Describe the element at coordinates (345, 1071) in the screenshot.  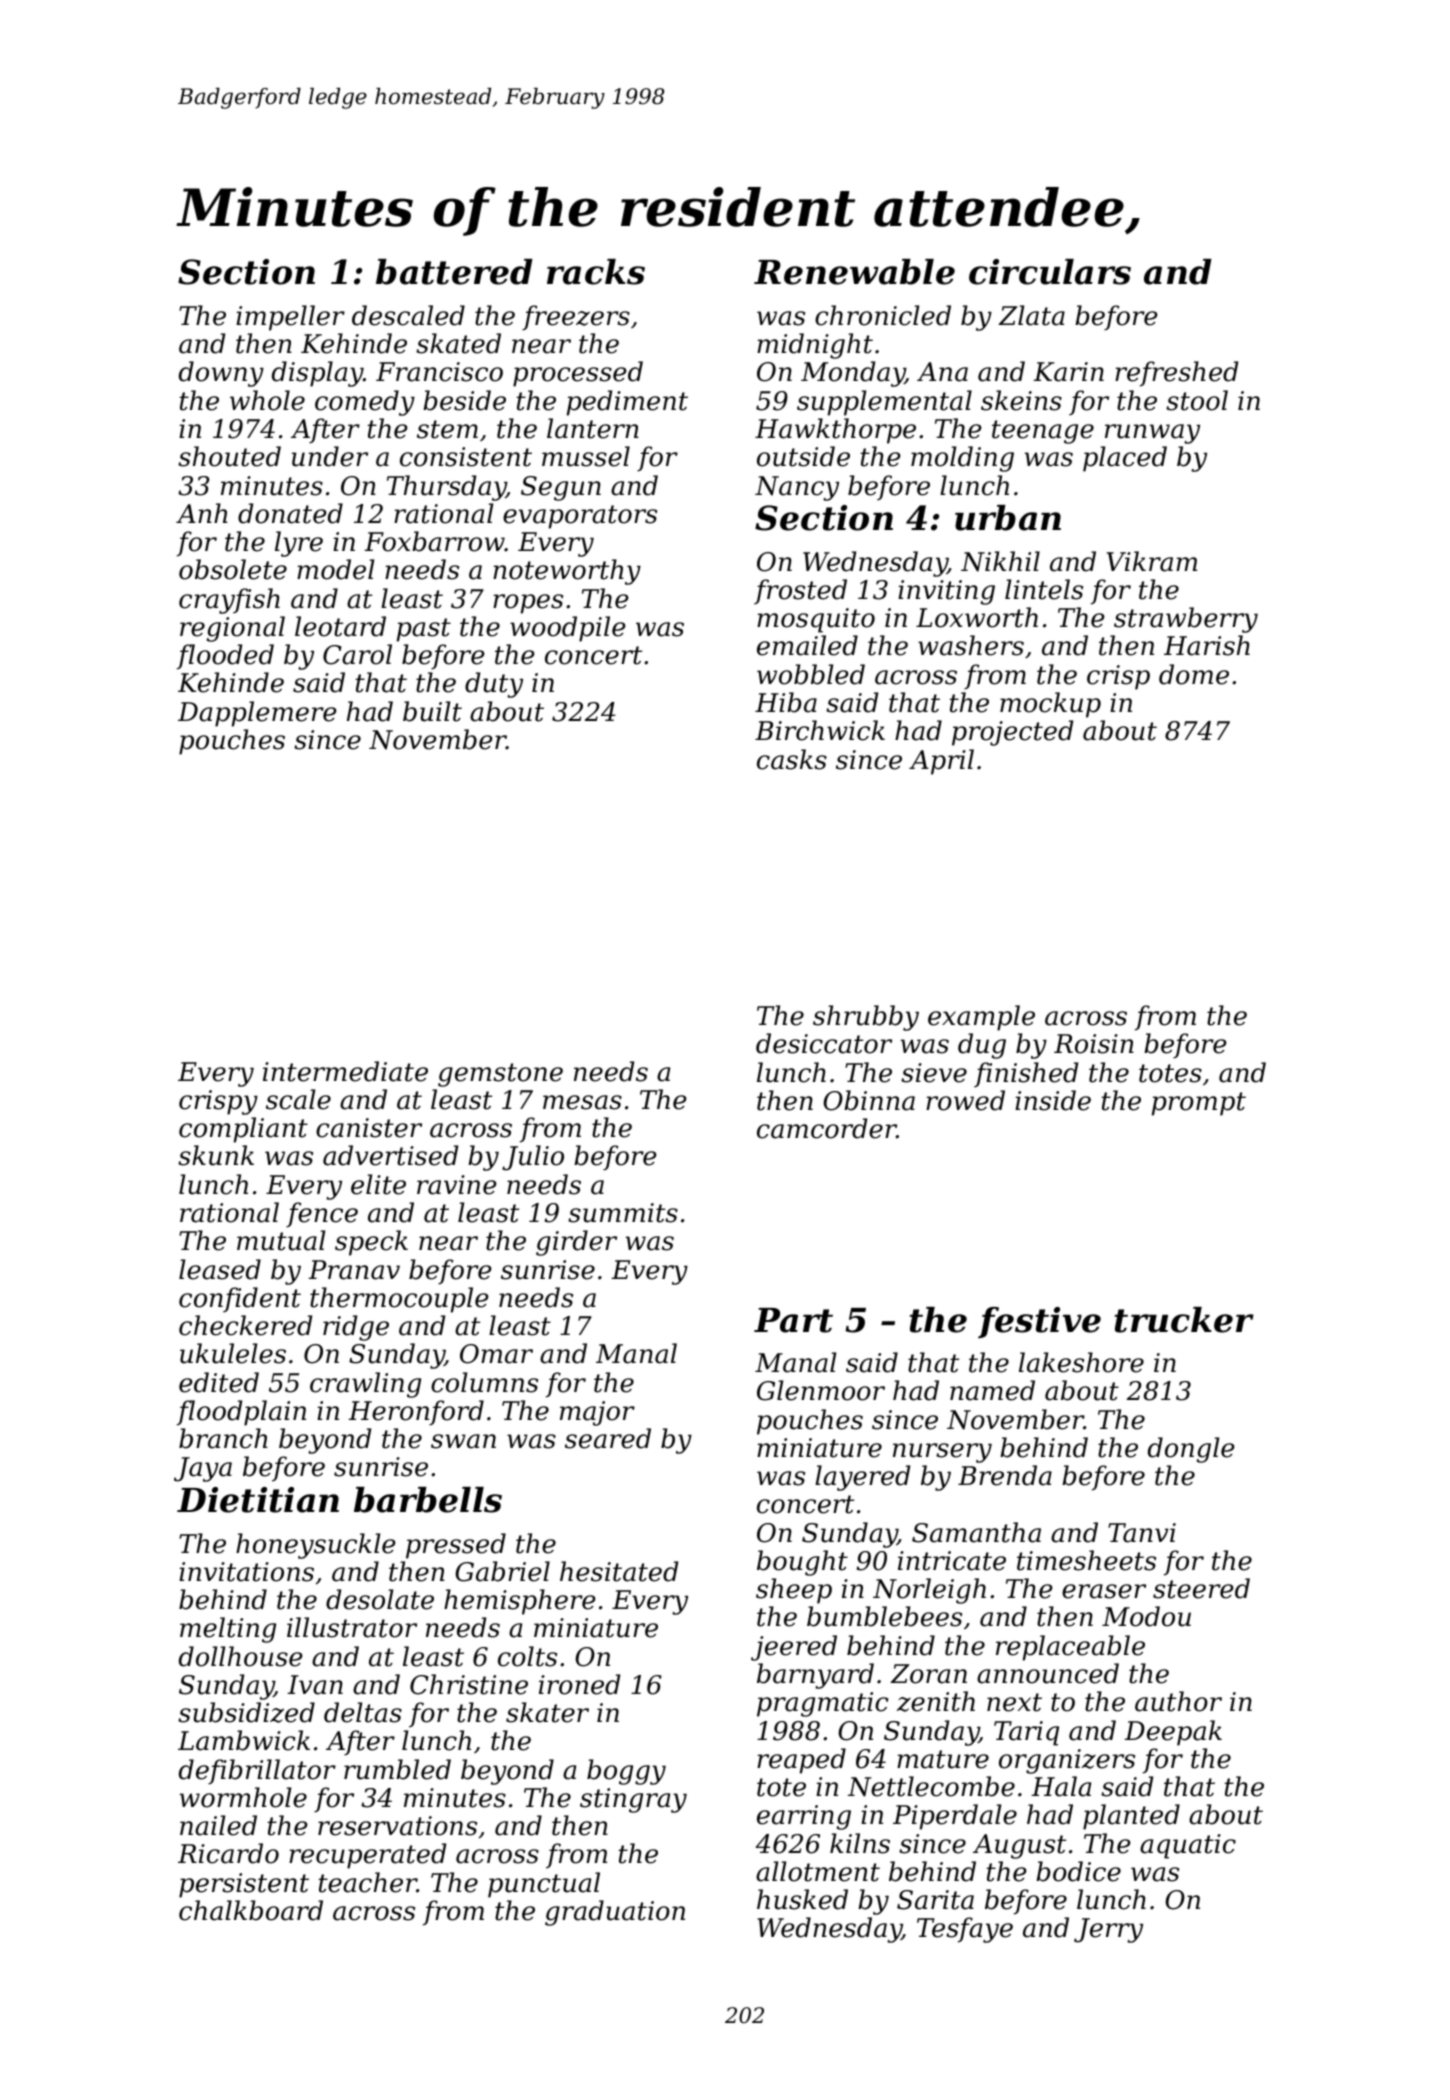
I see `intermediate` at that location.
